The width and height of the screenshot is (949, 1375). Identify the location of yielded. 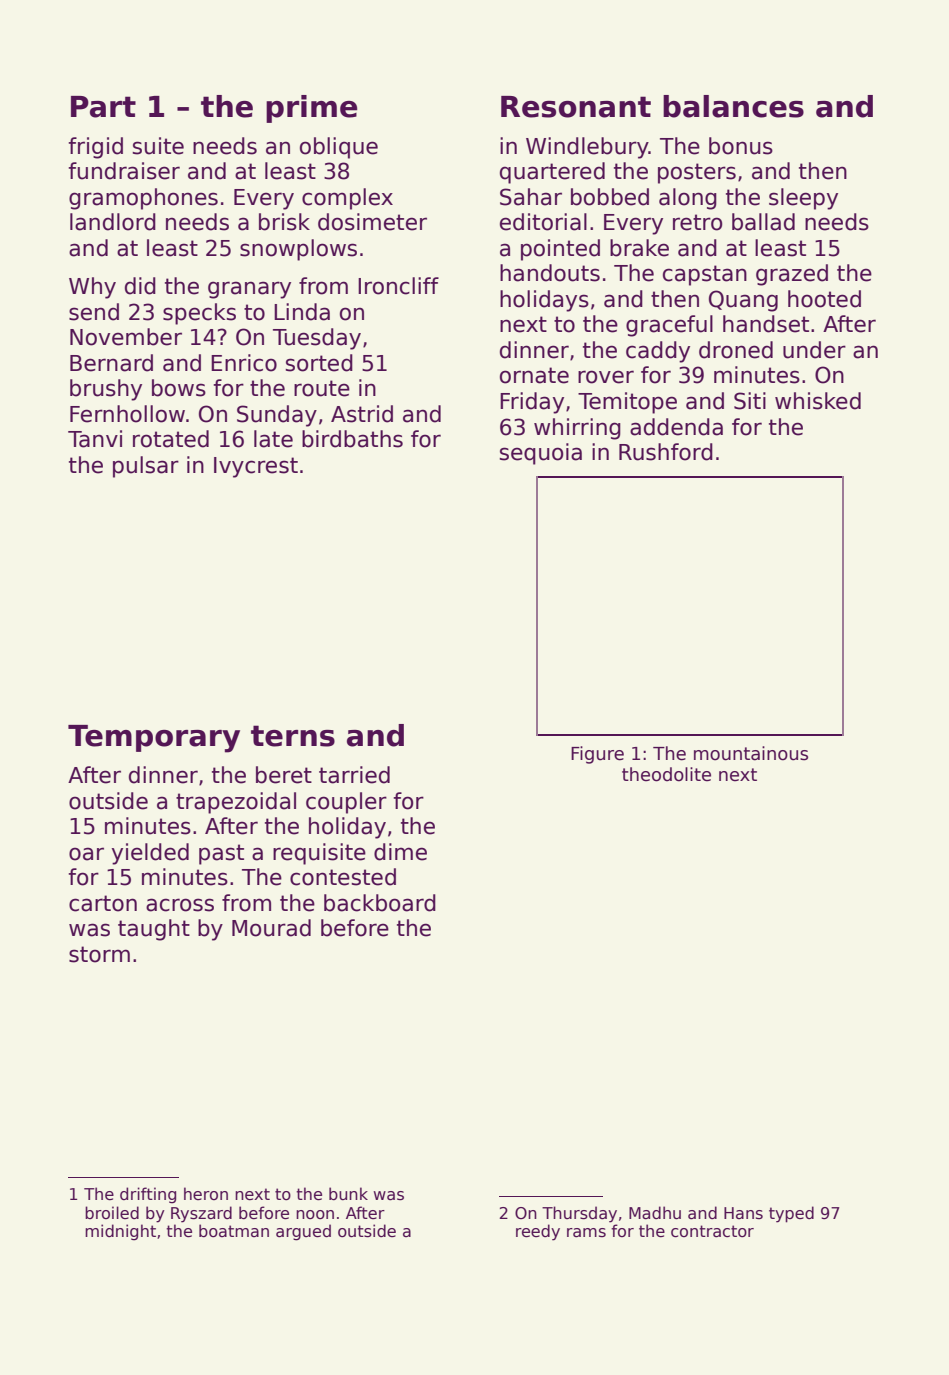
(150, 854).
